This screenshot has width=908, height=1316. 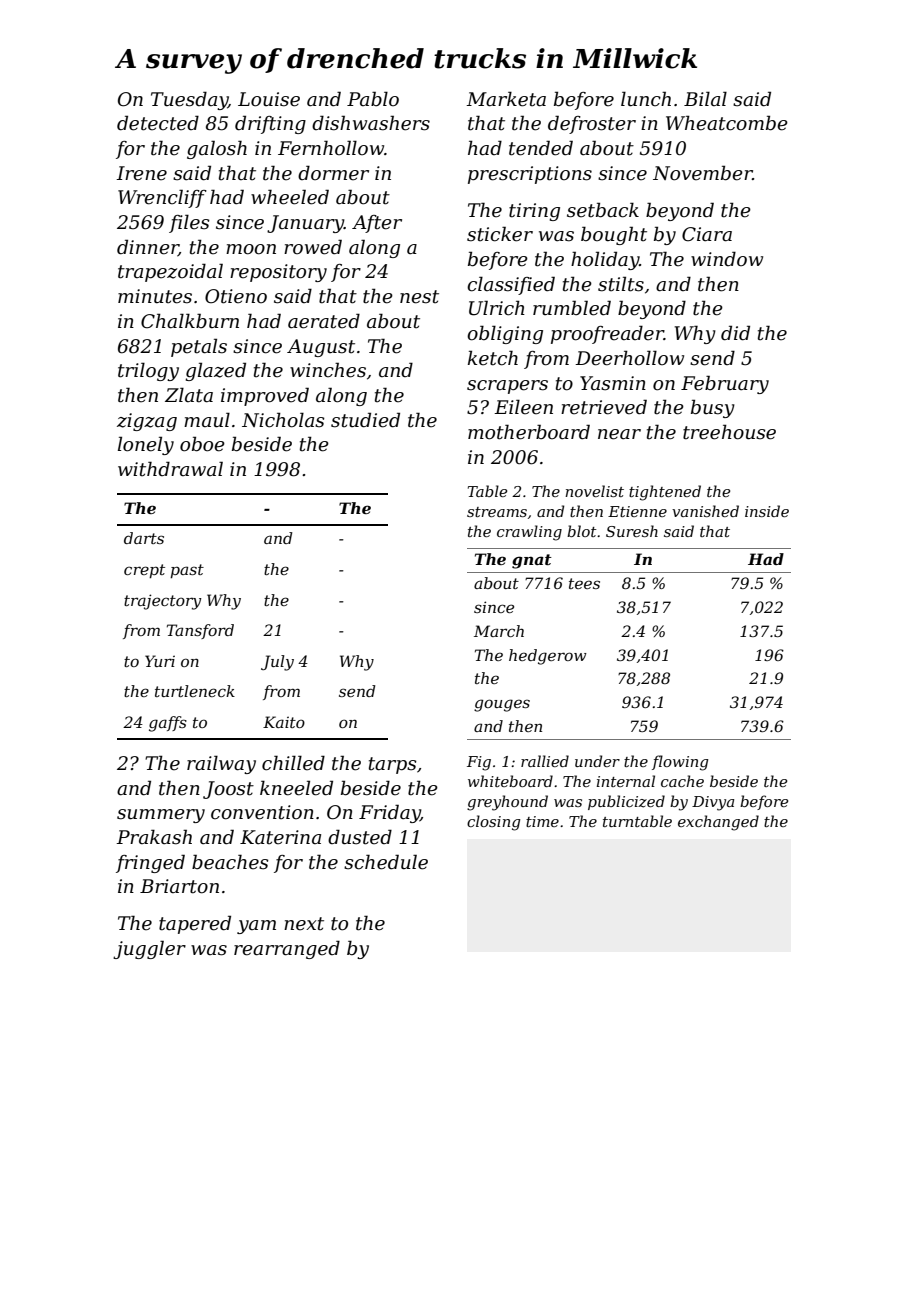 I want to click on Yuri, so click(x=160, y=661).
